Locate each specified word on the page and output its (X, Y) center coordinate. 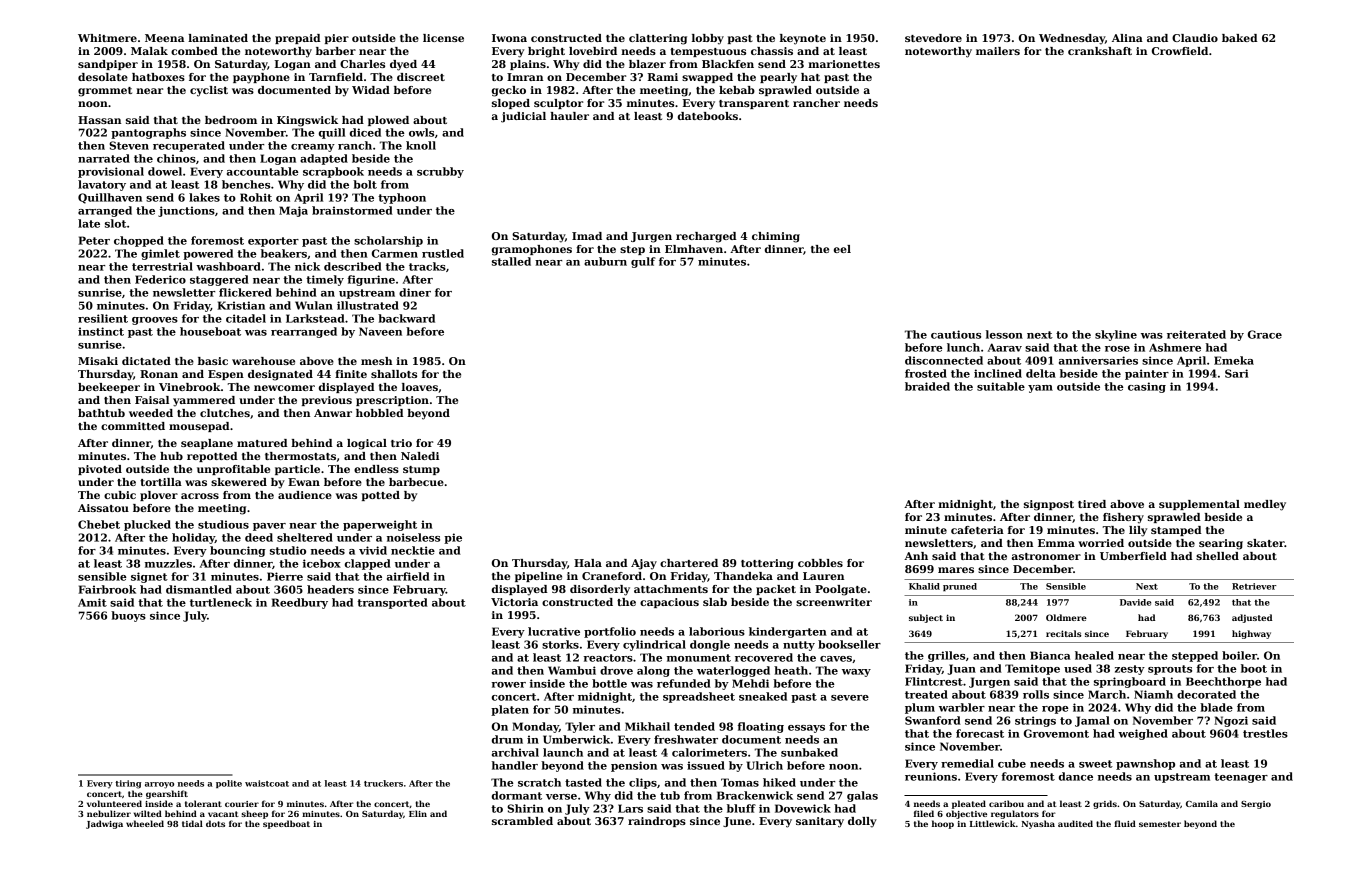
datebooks (708, 116)
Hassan (99, 120)
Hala (588, 563)
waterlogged (733, 671)
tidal (192, 823)
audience (305, 495)
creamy (313, 148)
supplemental (1199, 505)
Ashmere (1175, 347)
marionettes (844, 64)
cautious (956, 334)
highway (1251, 634)
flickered (245, 292)
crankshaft (1100, 51)
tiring (128, 784)
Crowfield (1180, 51)
